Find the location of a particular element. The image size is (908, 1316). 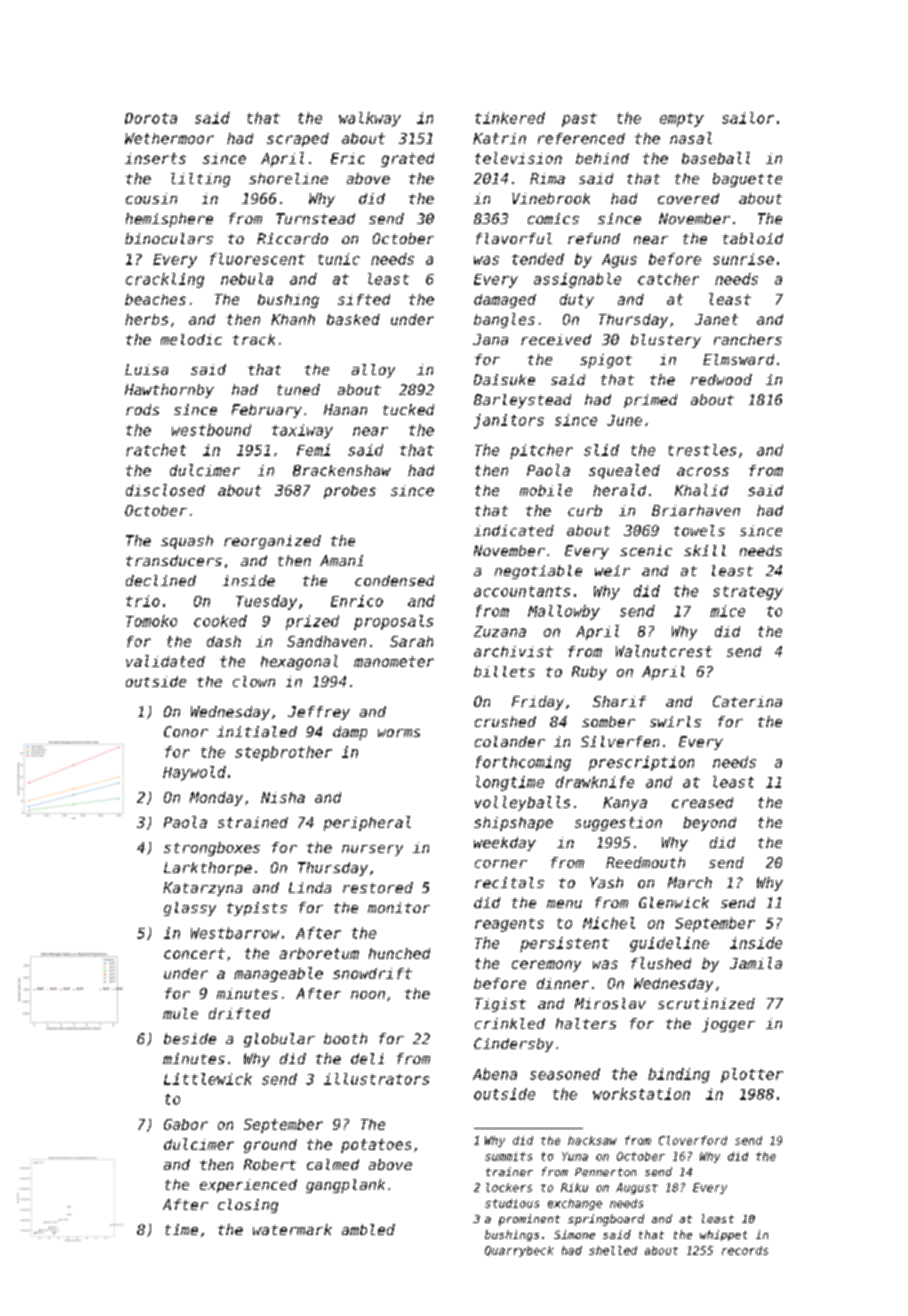

catcher is located at coordinates (668, 279).
